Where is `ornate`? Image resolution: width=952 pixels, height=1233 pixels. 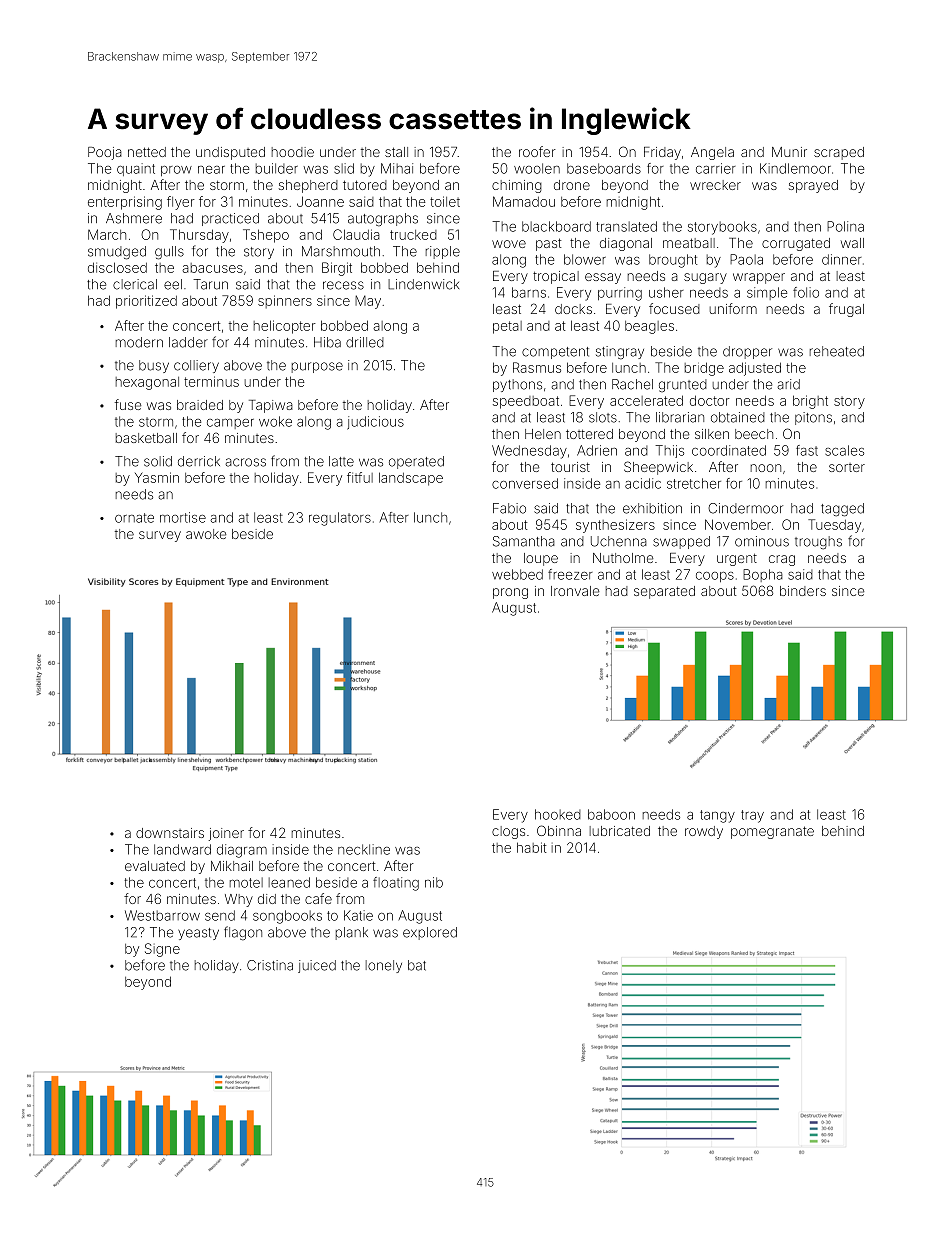 ornate is located at coordinates (134, 518).
